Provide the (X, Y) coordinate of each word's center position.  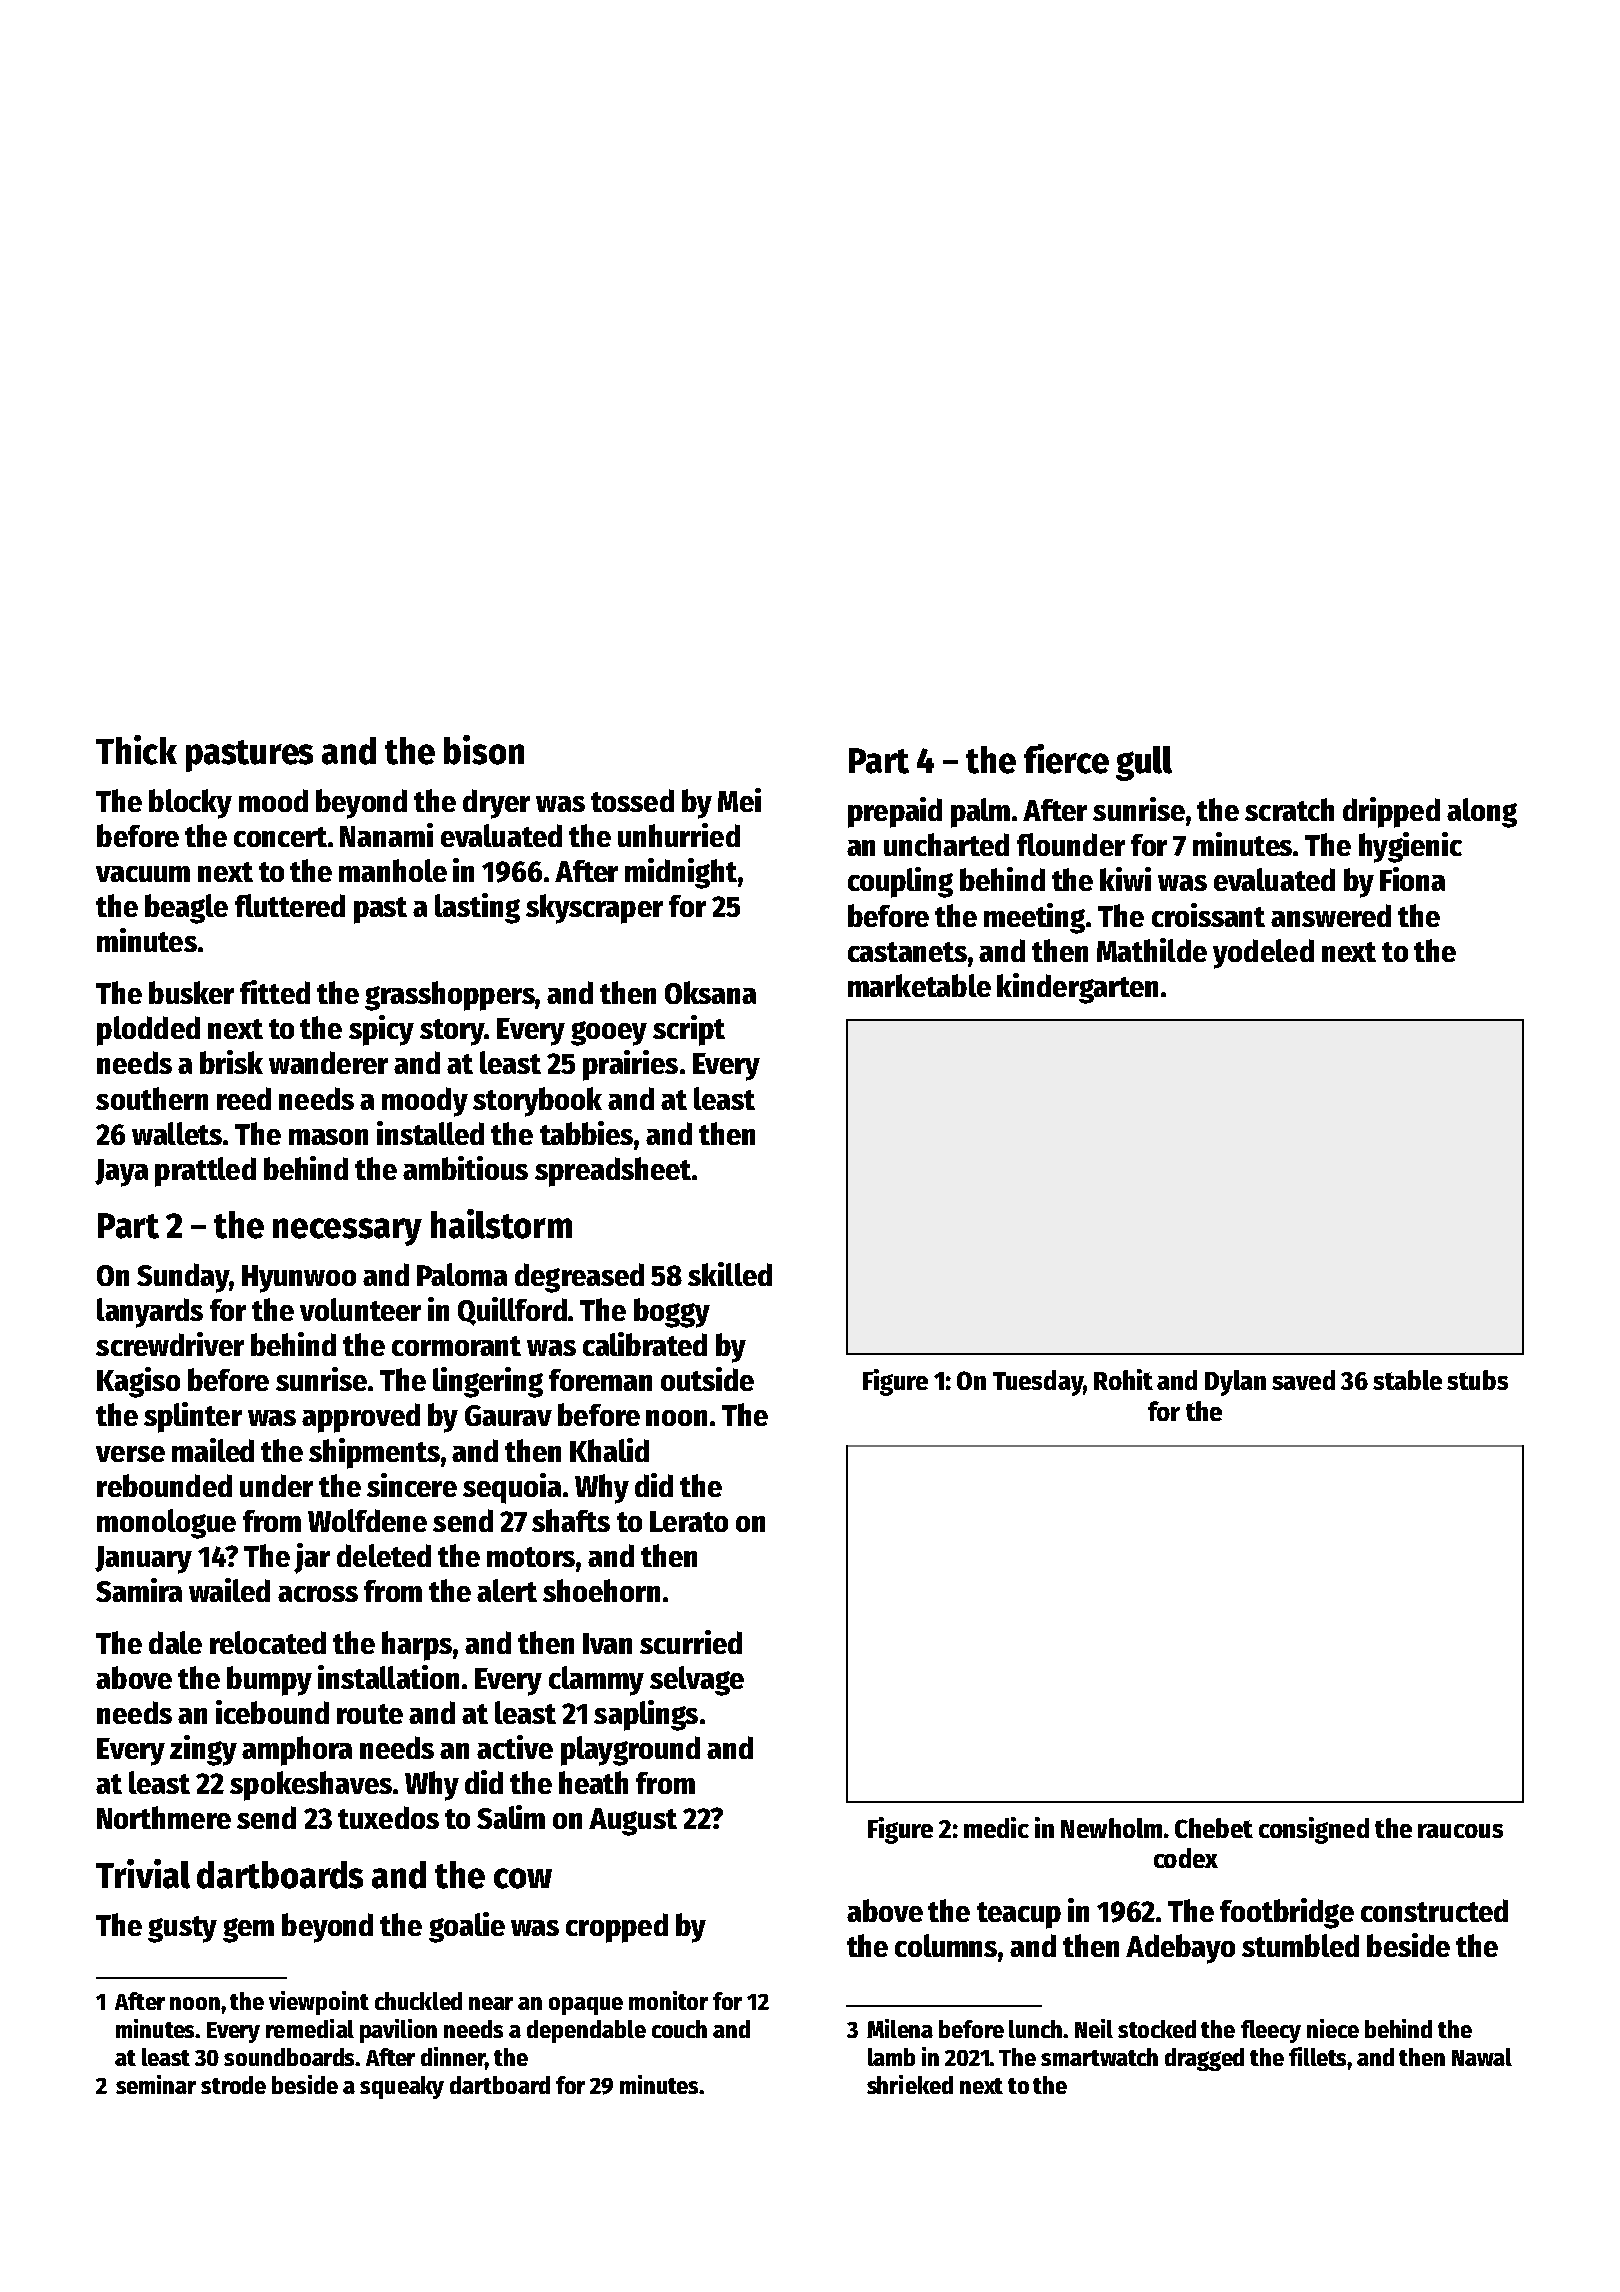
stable (1407, 1380)
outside (707, 1379)
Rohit (1123, 1379)
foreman (600, 1380)
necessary (347, 1232)
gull (1144, 763)
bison (484, 750)
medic (996, 1827)
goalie (467, 1927)
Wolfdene (367, 1520)
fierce (1066, 759)
